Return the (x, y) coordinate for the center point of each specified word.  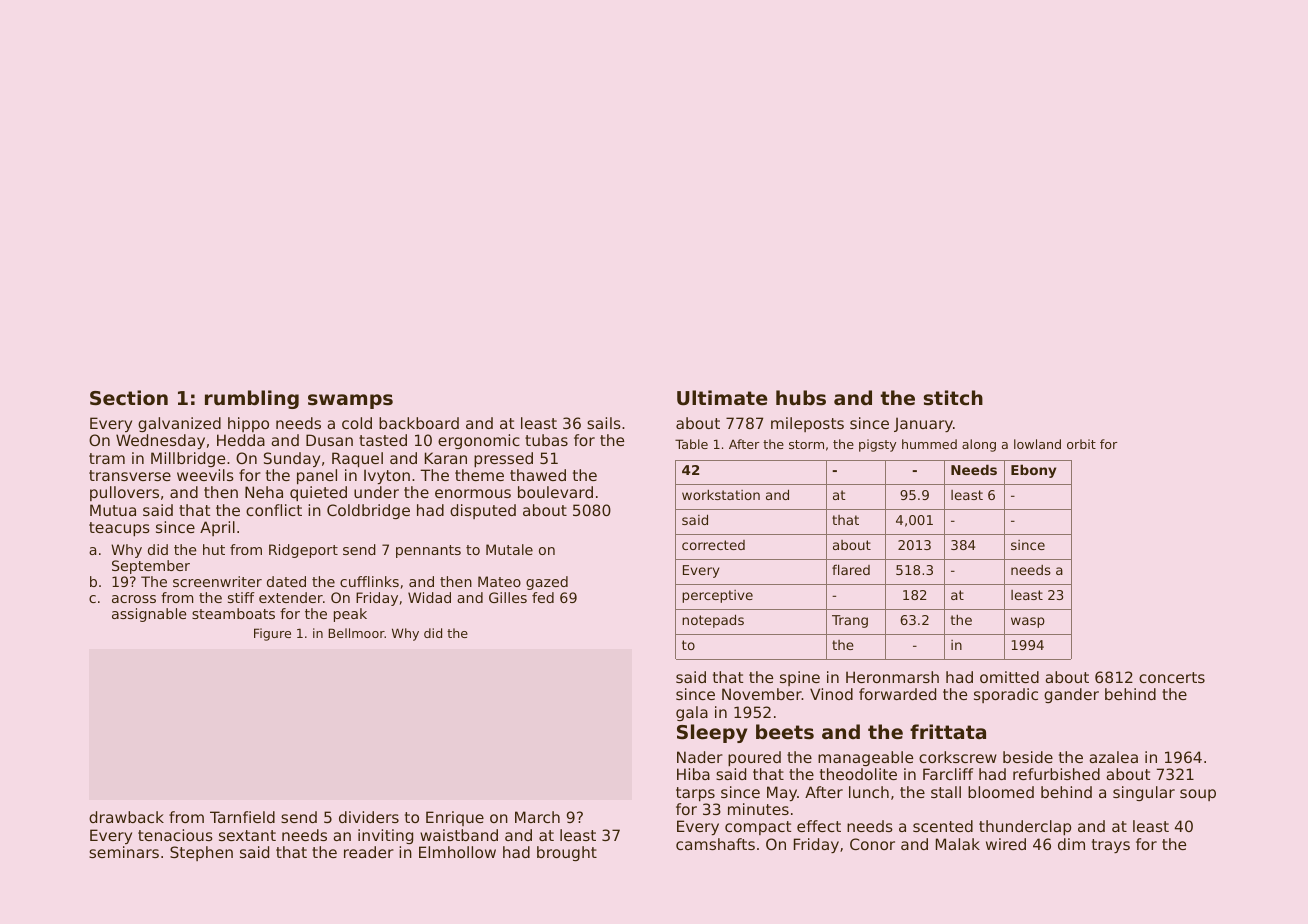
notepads (713, 621)
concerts (1172, 677)
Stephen (201, 853)
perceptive (717, 596)
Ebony (1033, 471)
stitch (953, 398)
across (134, 599)
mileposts (807, 424)
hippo (248, 424)
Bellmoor (356, 633)
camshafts (715, 844)
